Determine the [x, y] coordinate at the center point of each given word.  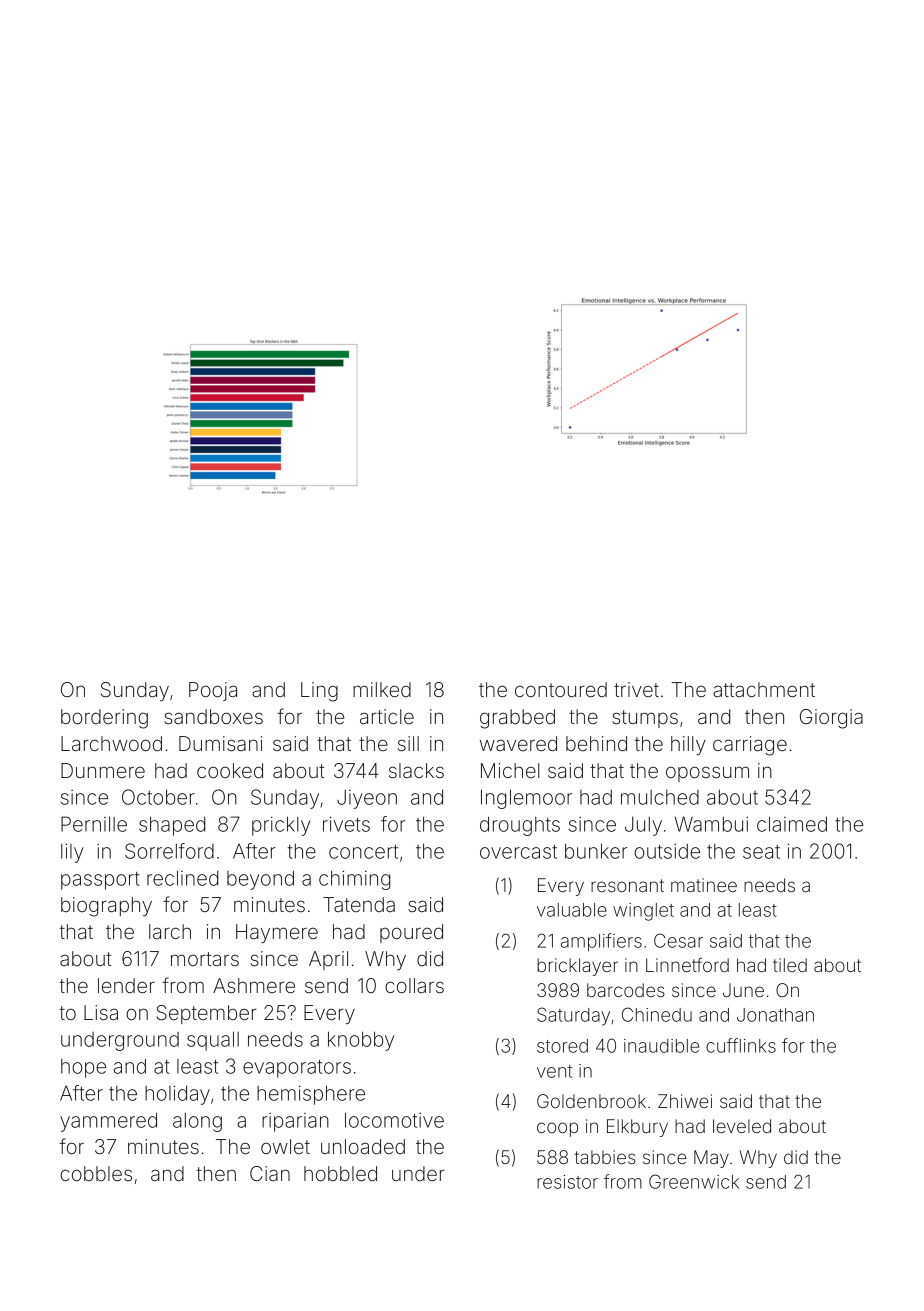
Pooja [213, 691]
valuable [572, 910]
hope [83, 1068]
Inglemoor [526, 799]
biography [106, 907]
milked [382, 689]
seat [761, 852]
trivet [636, 689]
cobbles [96, 1173]
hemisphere [311, 1095]
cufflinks [741, 1045]
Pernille [94, 824]
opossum [707, 774]
